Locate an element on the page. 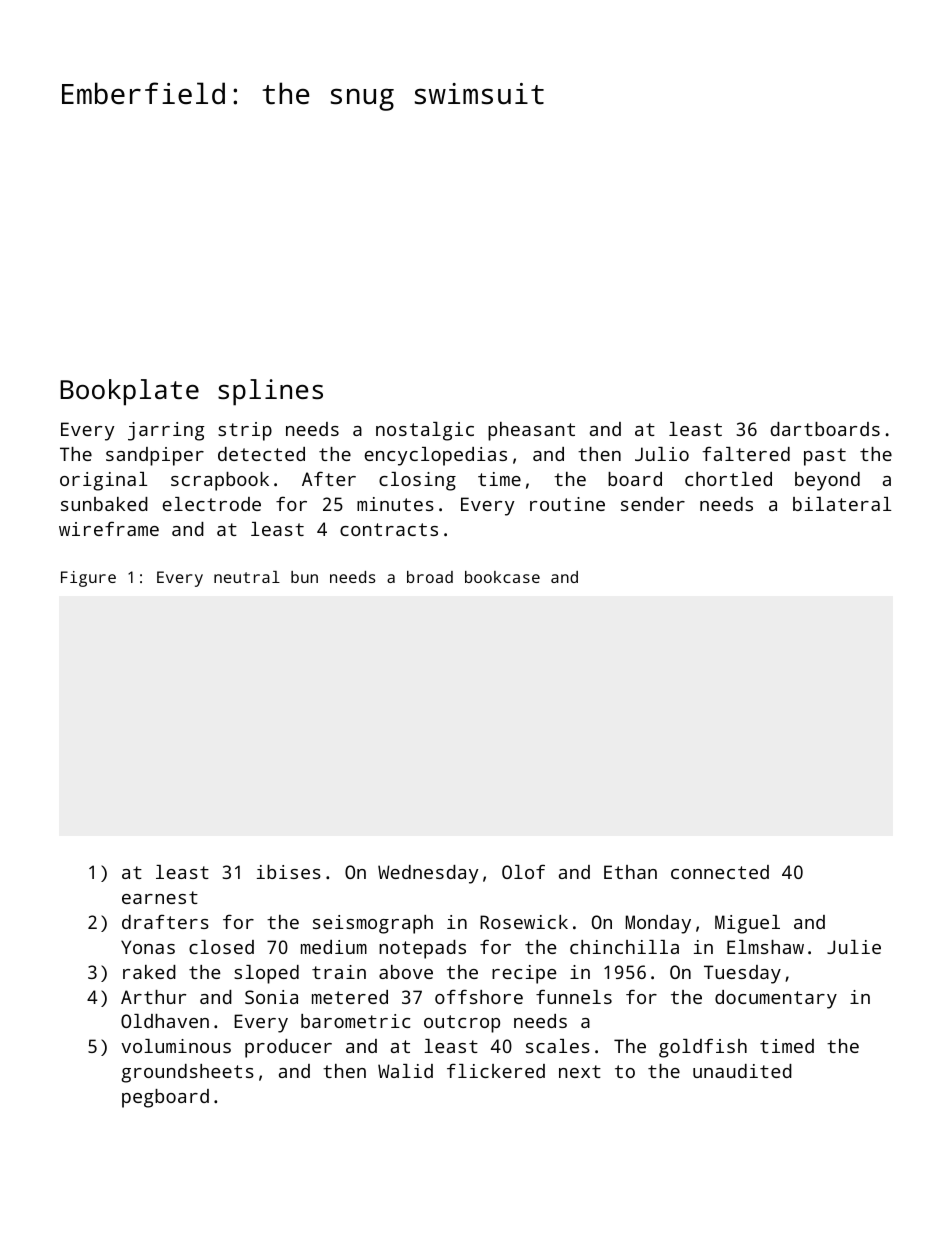 The width and height of the image is (952, 1233). Bookplate is located at coordinates (129, 392).
